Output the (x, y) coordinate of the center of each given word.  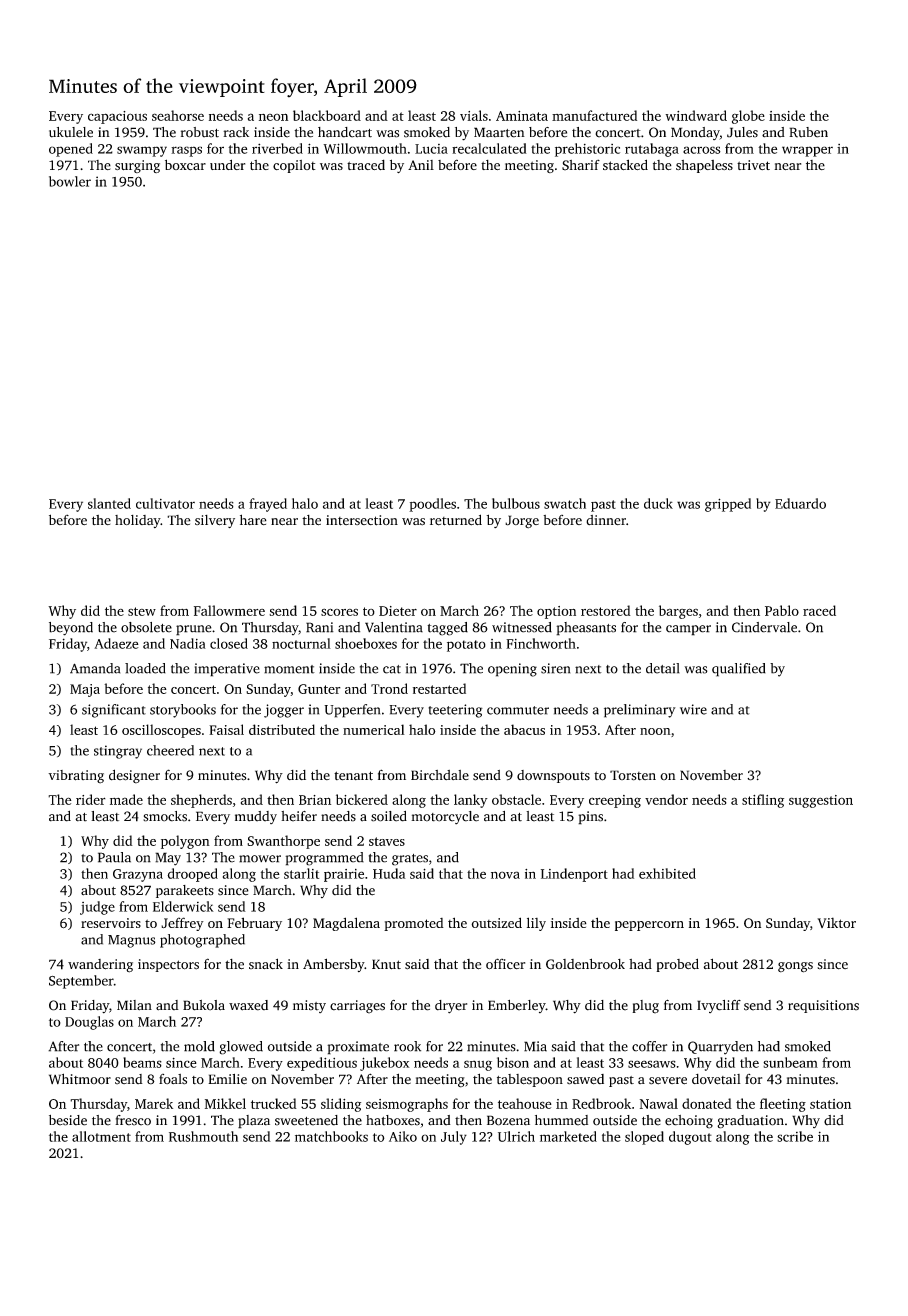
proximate (358, 1048)
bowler (70, 181)
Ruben (808, 132)
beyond (71, 629)
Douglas (89, 1023)
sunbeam (790, 1062)
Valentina (394, 627)
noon (655, 731)
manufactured (594, 115)
